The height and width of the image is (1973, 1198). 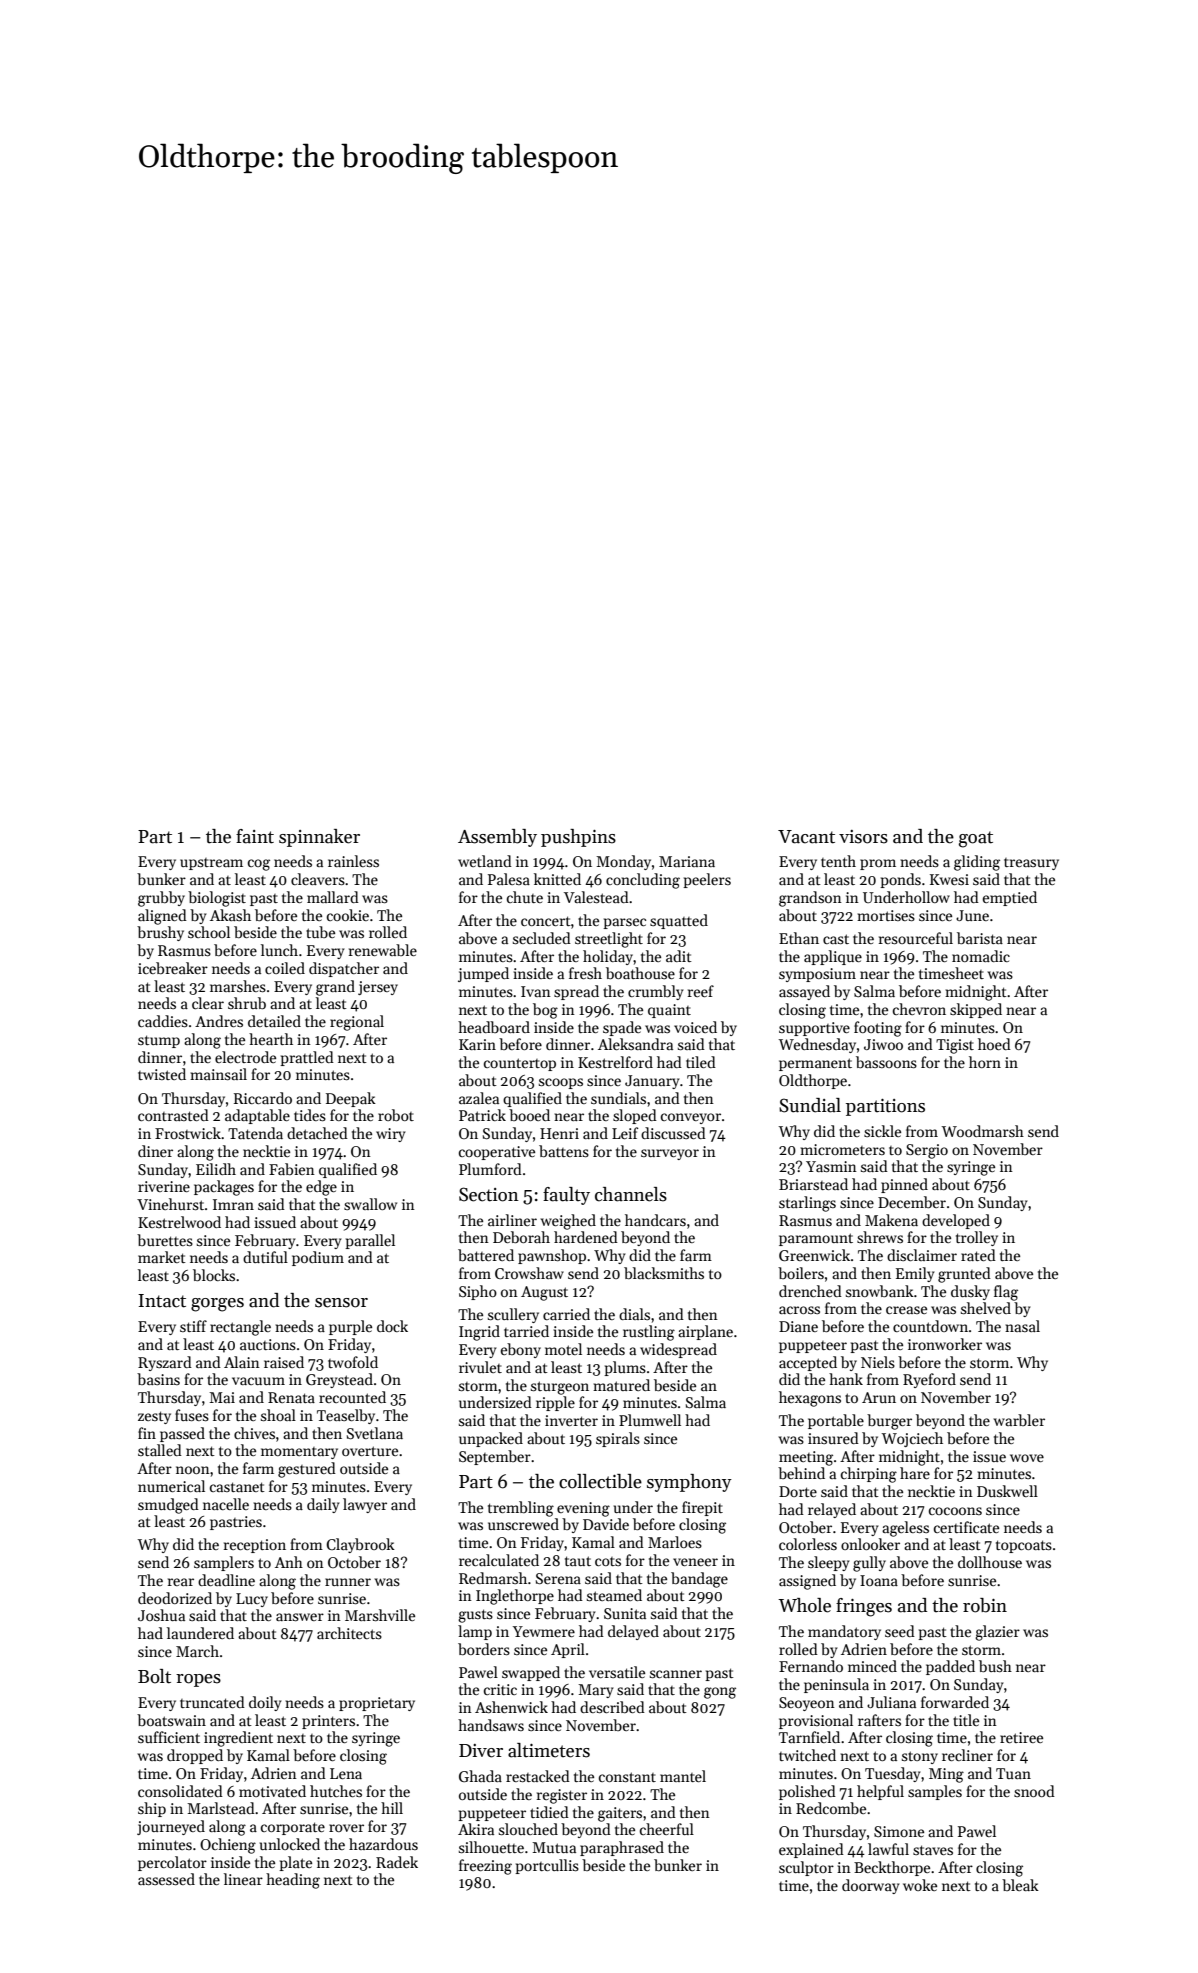 I want to click on electrode, so click(x=245, y=1057).
